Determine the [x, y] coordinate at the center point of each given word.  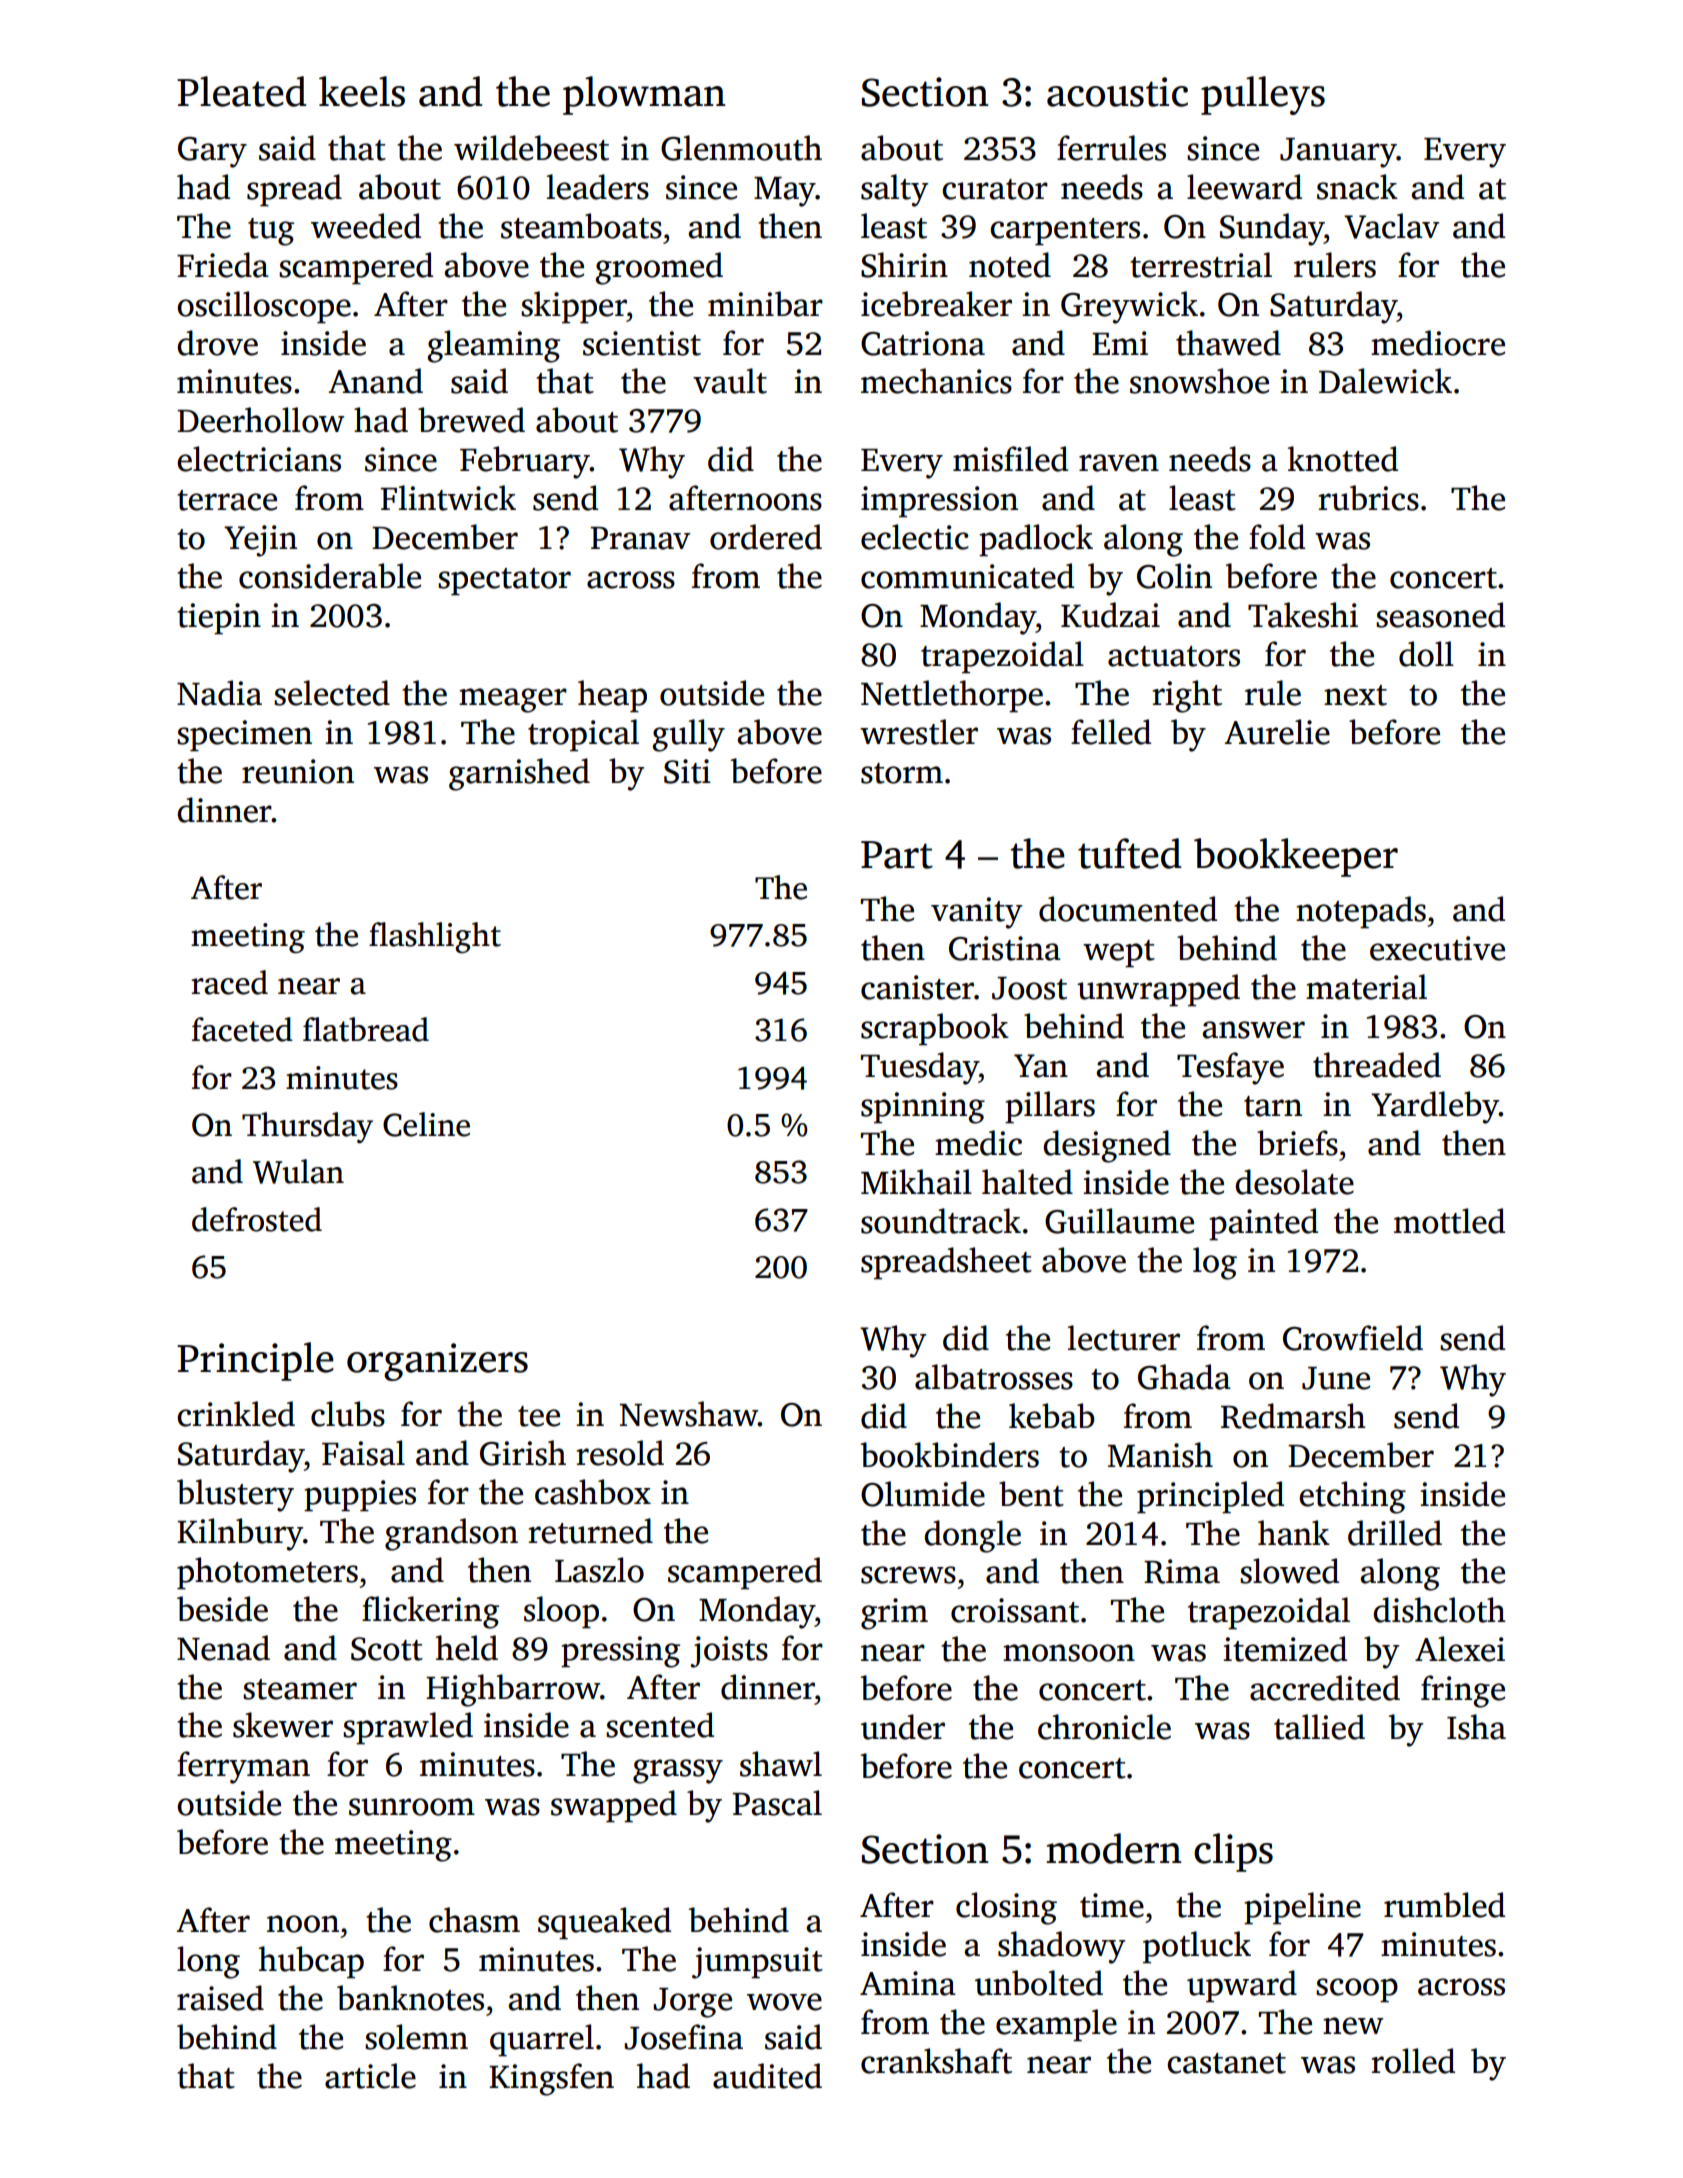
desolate [1294, 1182]
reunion [298, 771]
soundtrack [941, 1221]
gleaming [493, 346]
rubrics [1368, 498]
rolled [1413, 2061]
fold [1277, 537]
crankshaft [936, 2061]
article [370, 2076]
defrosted [257, 1219]
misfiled [1010, 459]
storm [902, 773]
